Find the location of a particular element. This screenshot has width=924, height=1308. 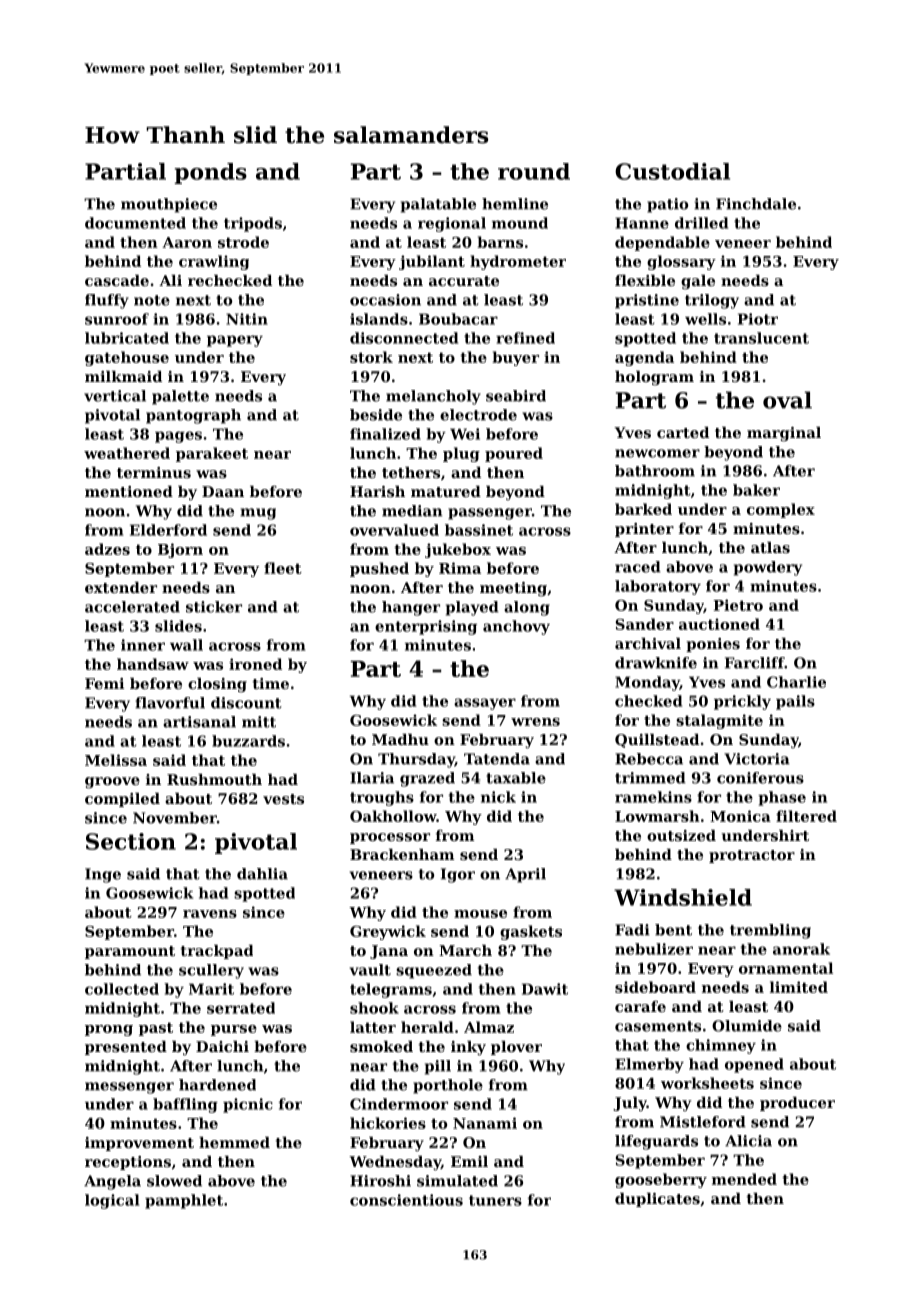

Inge is located at coordinates (103, 875).
